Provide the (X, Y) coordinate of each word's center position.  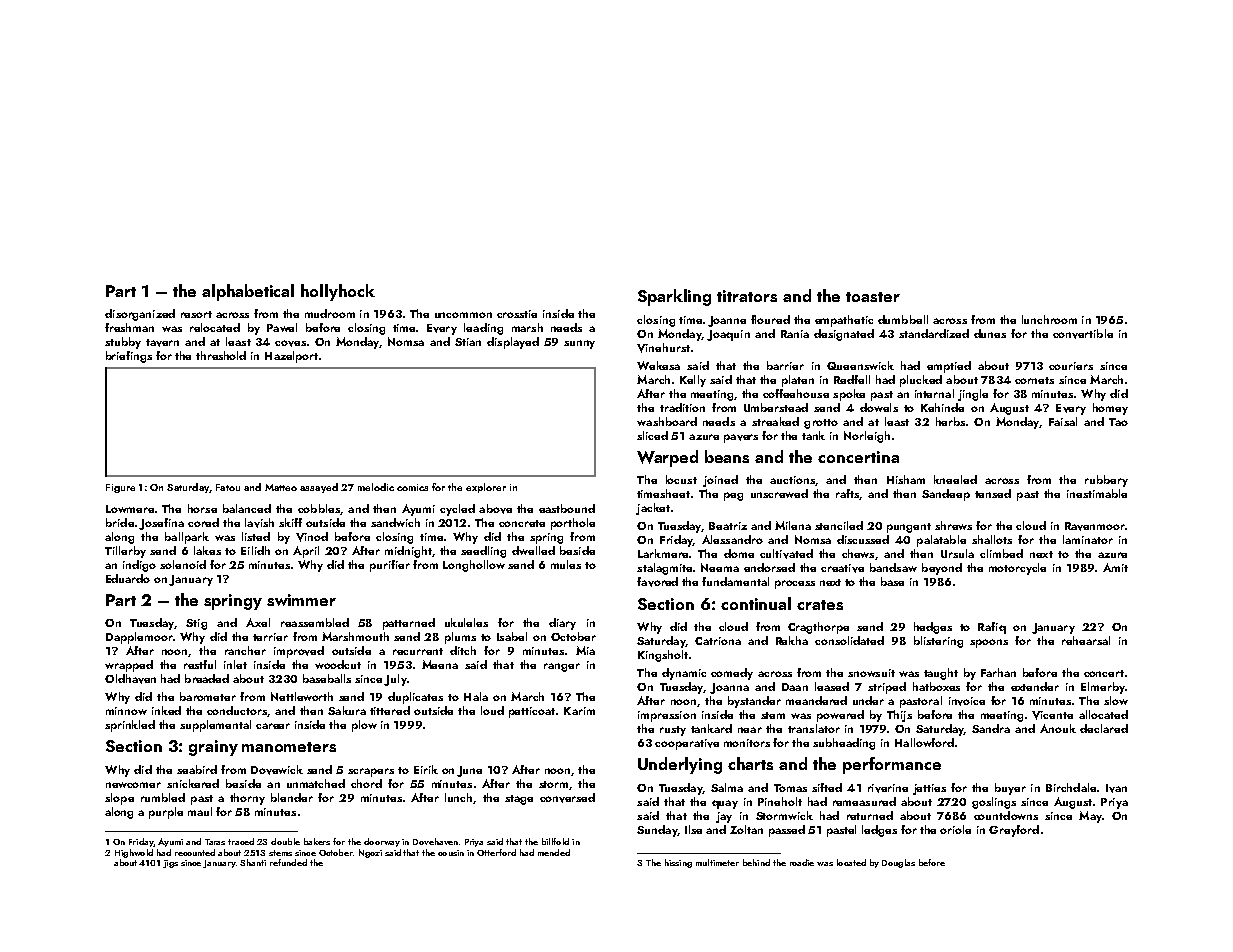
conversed (567, 798)
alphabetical (248, 292)
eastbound (567, 508)
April (306, 552)
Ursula (957, 553)
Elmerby (1103, 688)
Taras (215, 842)
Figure (120, 488)
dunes (990, 333)
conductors (237, 710)
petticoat (532, 712)
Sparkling (674, 297)
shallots (992, 539)
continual (756, 603)
